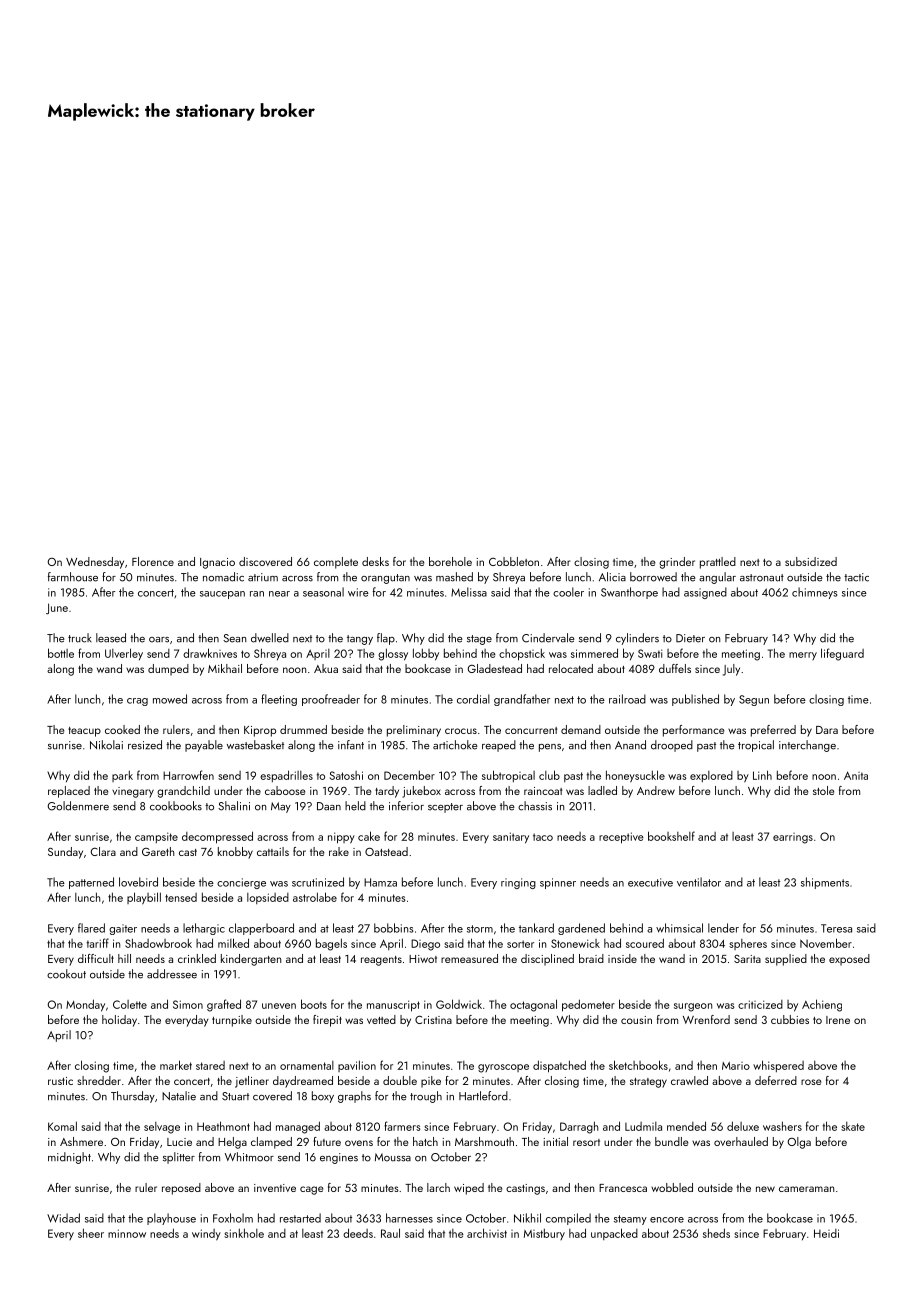  What do you see at coordinates (425, 1141) in the page?
I see `hatch` at bounding box center [425, 1141].
